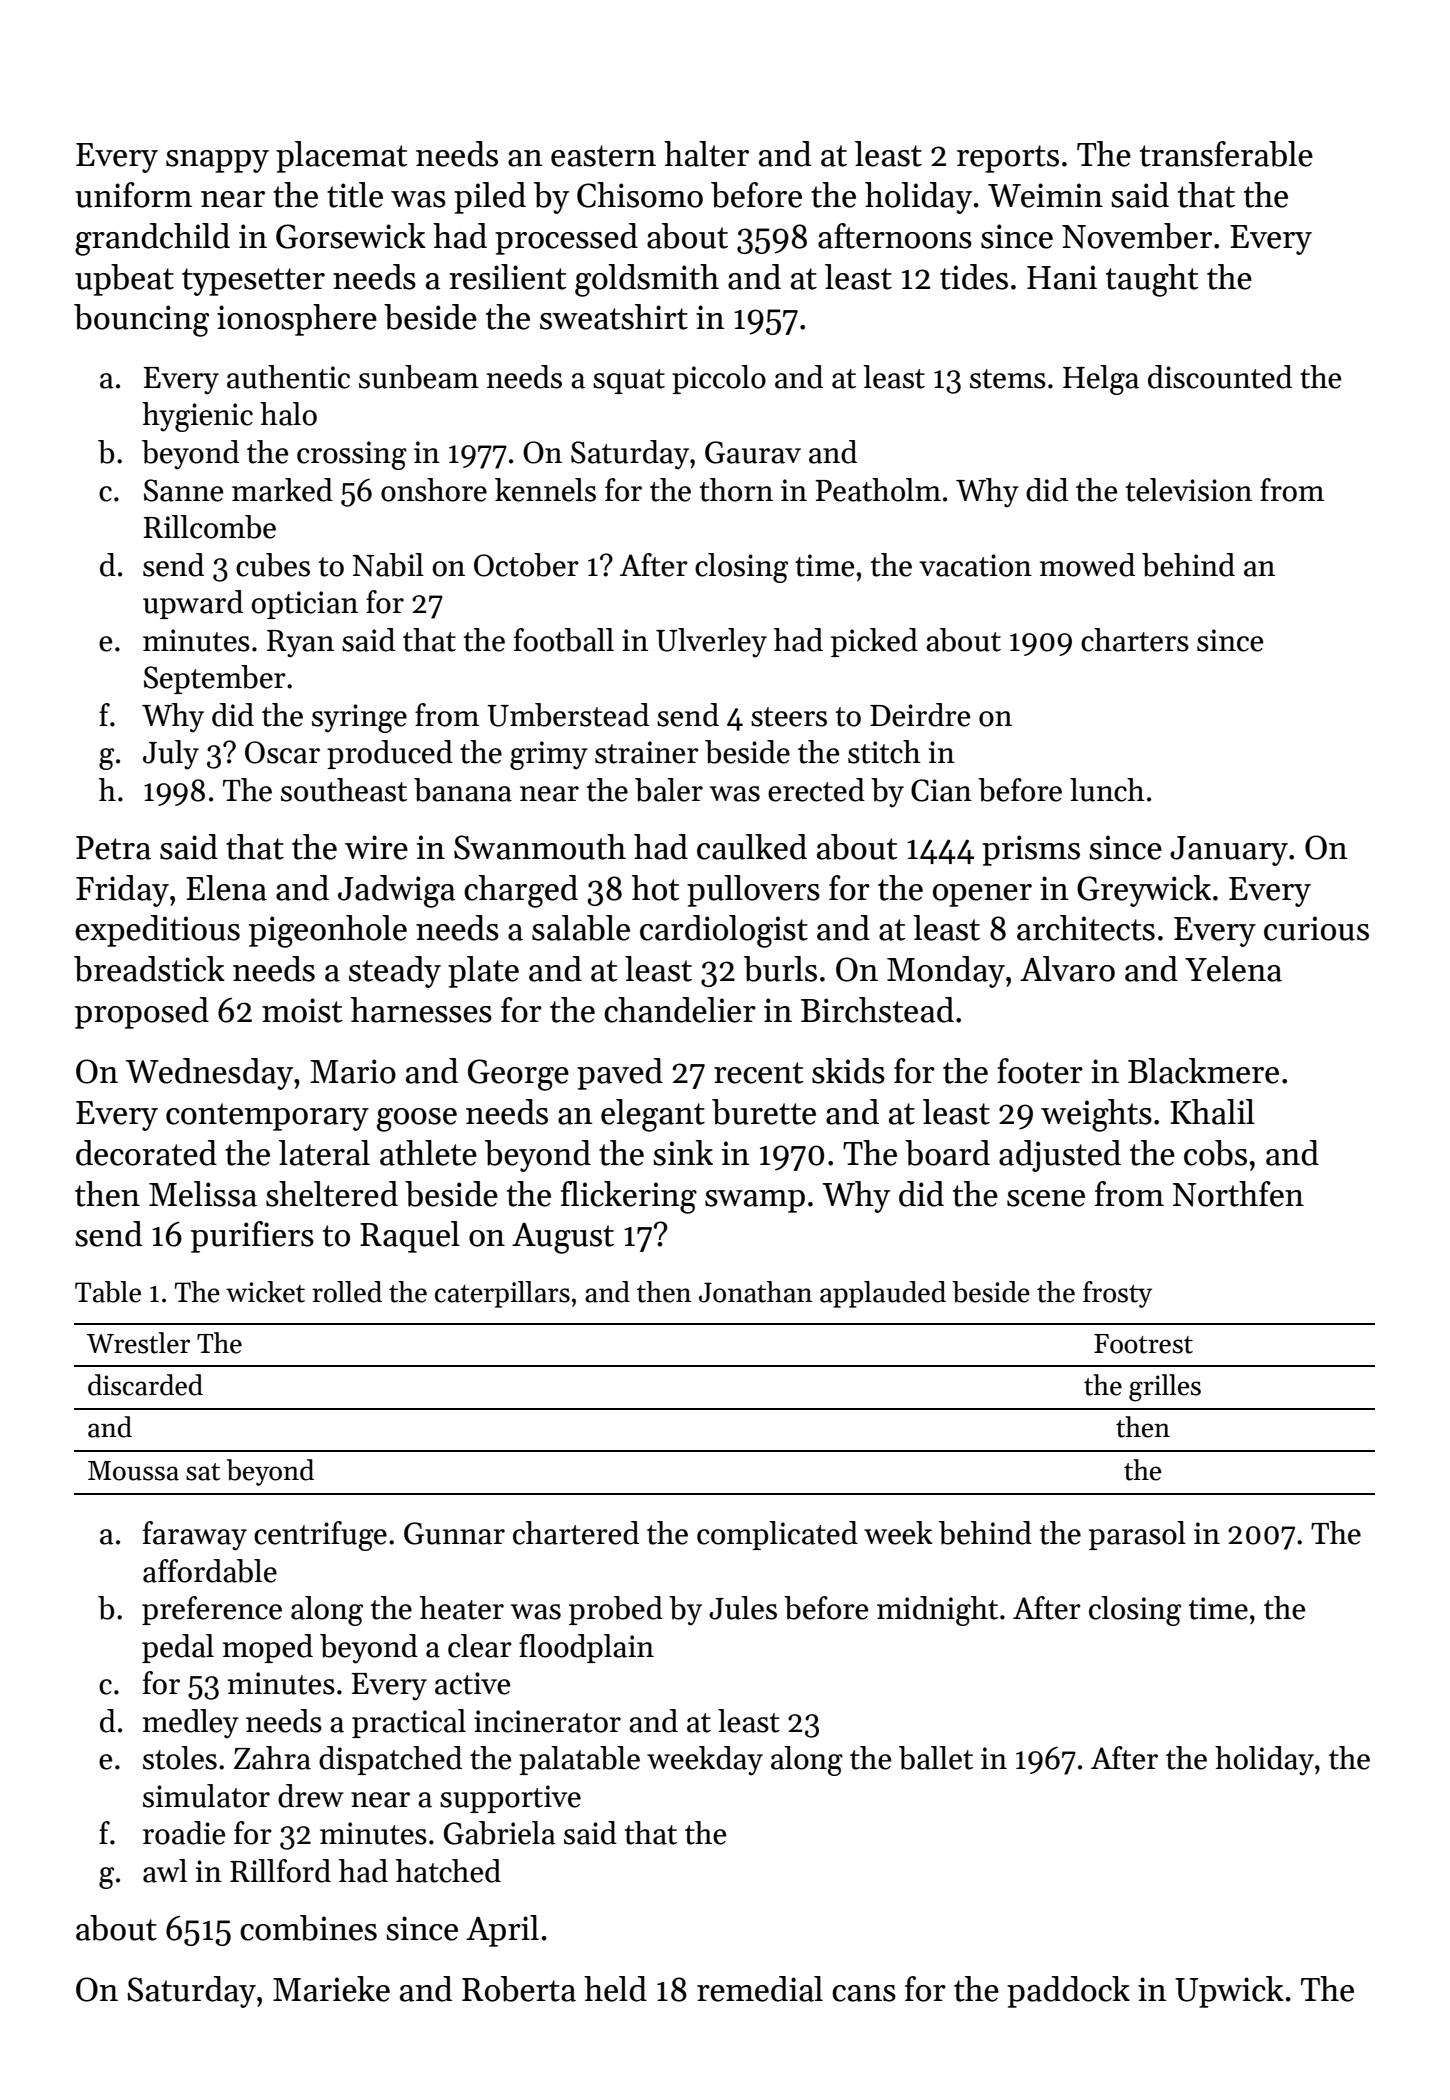 This screenshot has height=2100, width=1450. What do you see at coordinates (1135, 640) in the screenshot?
I see `charters` at bounding box center [1135, 640].
